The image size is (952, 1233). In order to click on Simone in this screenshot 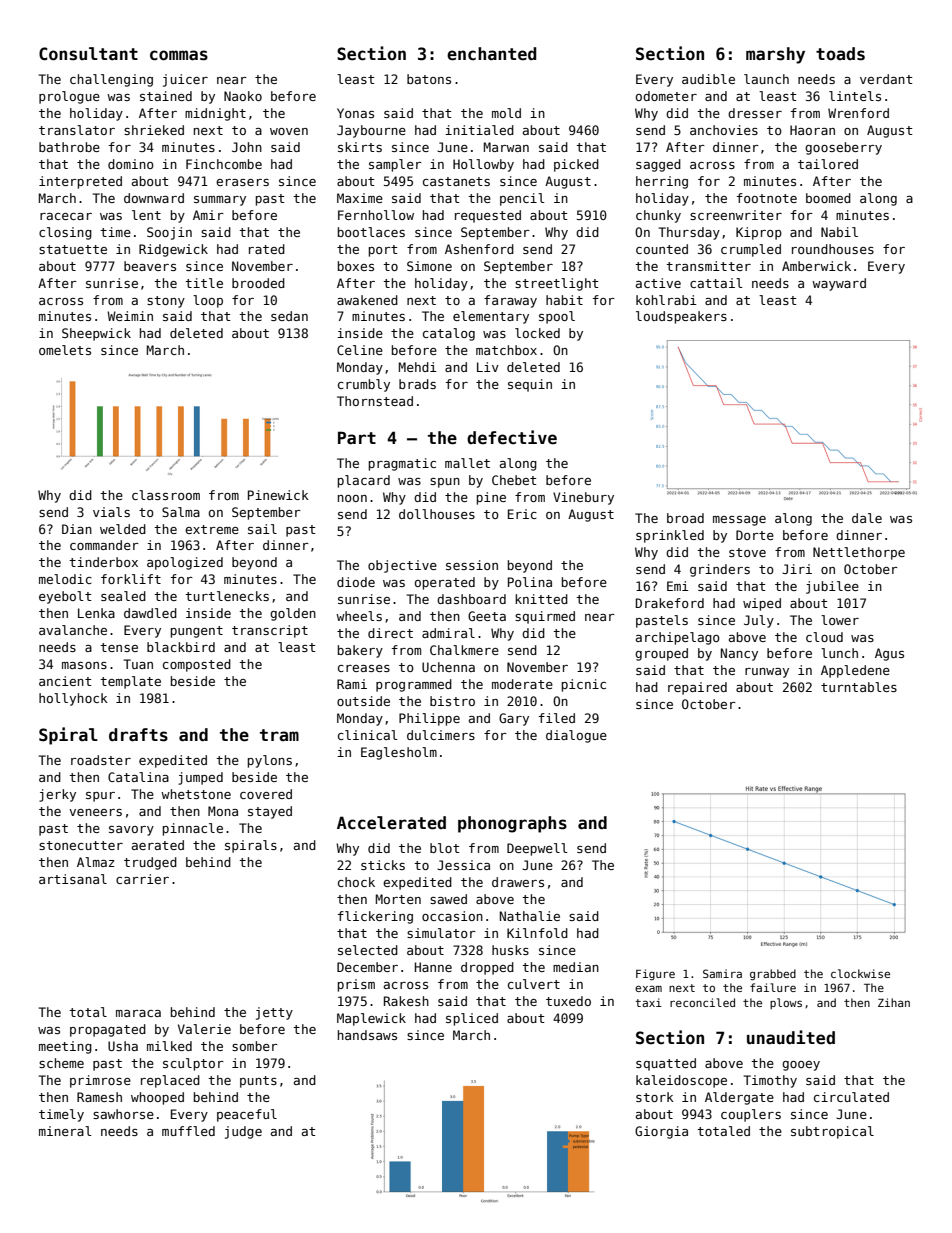, I will do `click(429, 266)`.
